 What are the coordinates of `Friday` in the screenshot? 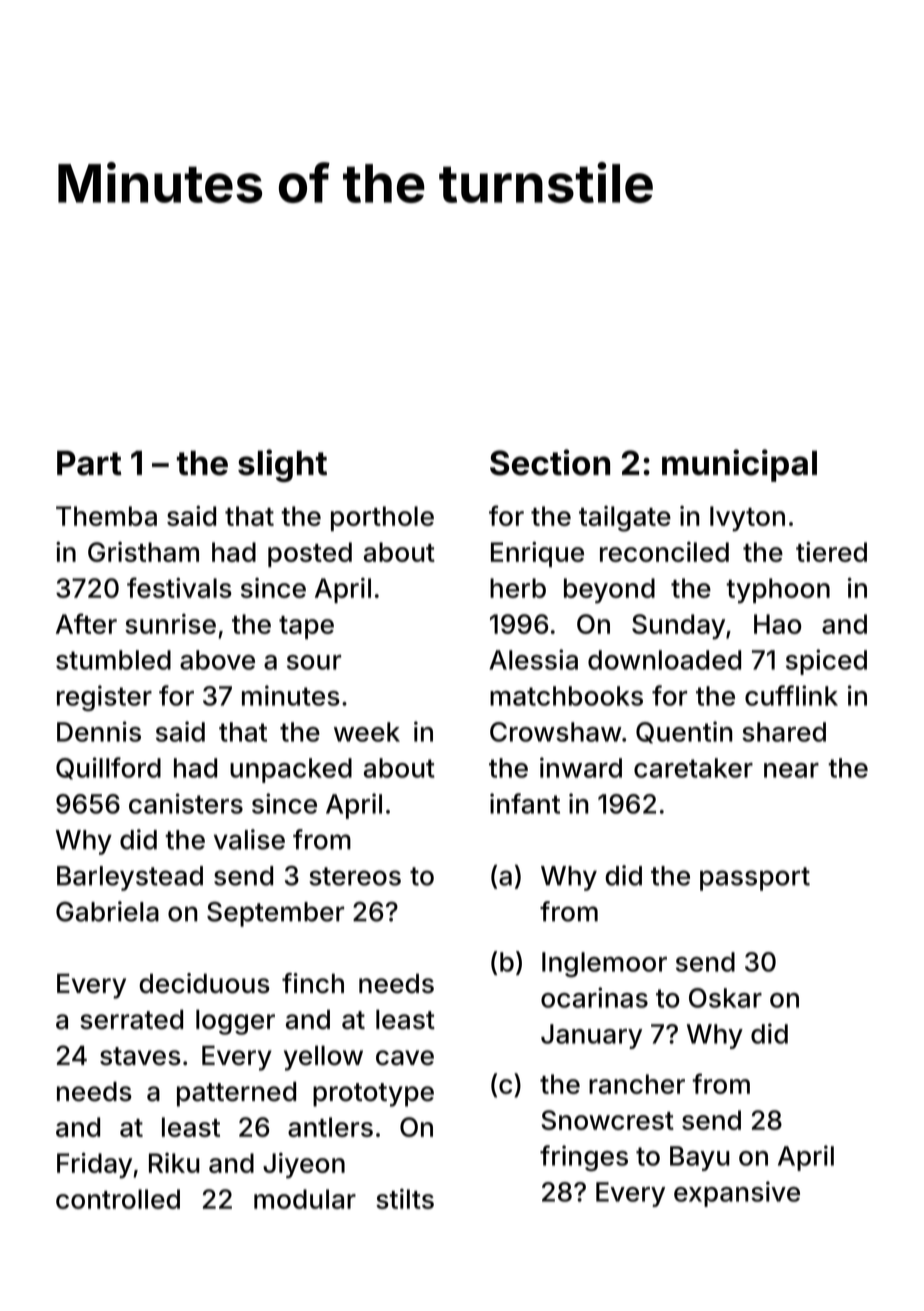 It's located at (94, 1166).
